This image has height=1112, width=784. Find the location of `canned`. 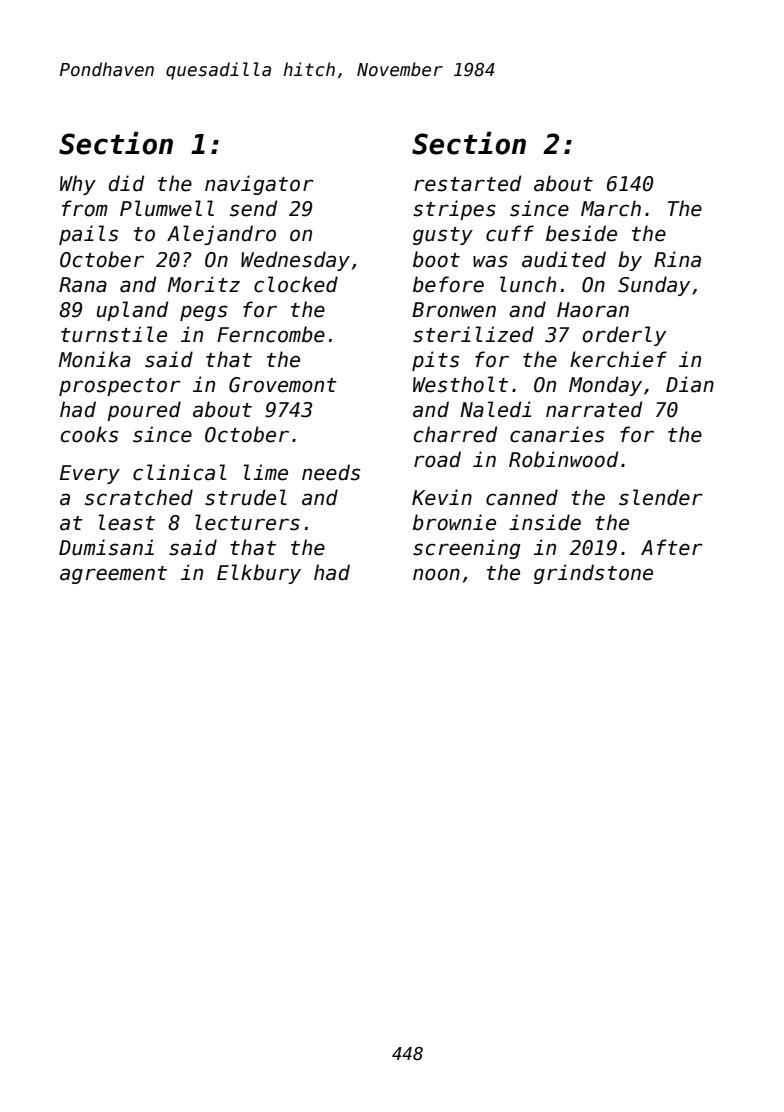

canned is located at coordinates (522, 497).
